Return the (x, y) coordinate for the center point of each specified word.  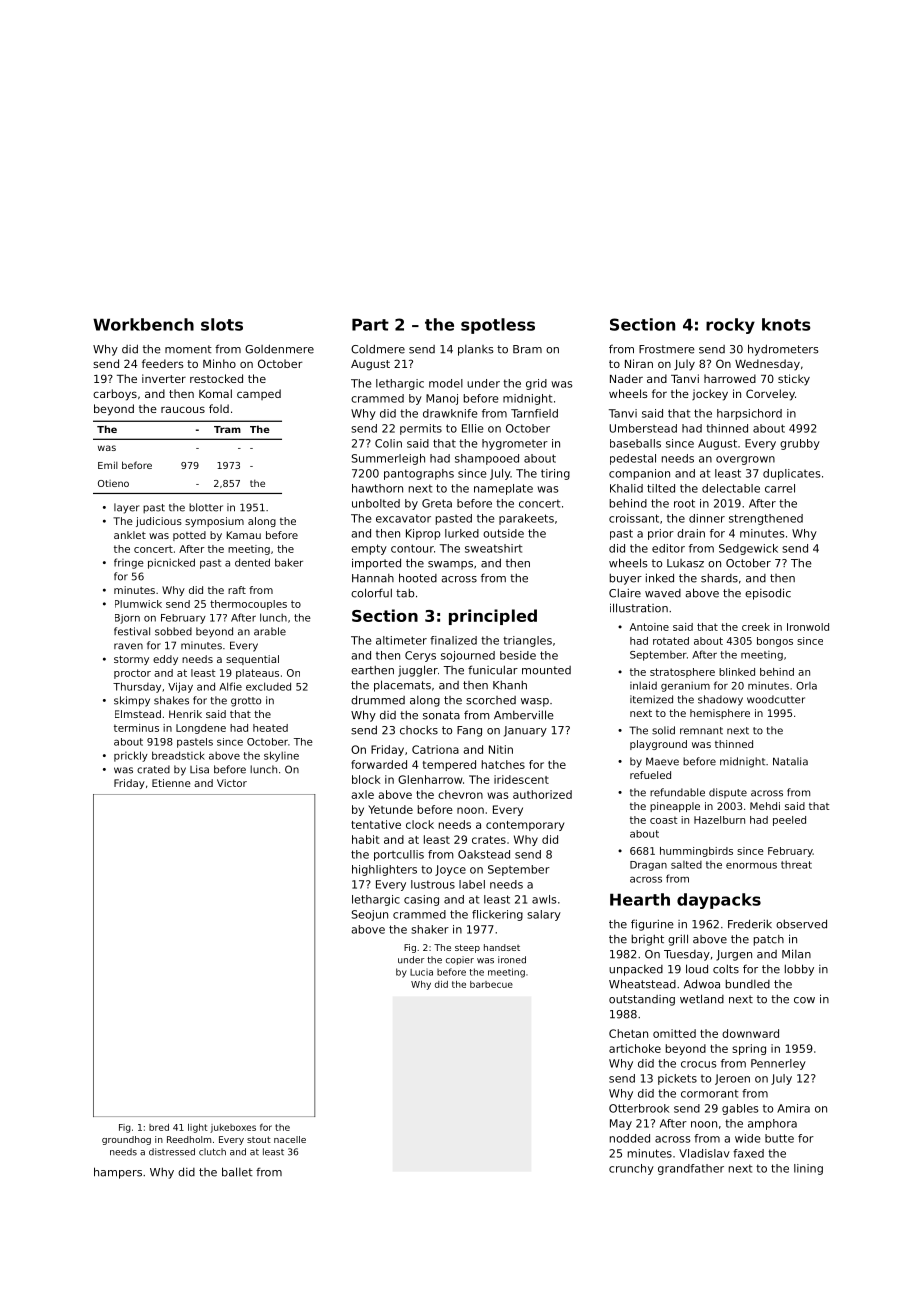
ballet (237, 1172)
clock (420, 824)
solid (663, 730)
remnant (701, 731)
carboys (115, 395)
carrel (780, 488)
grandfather (691, 1169)
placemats (402, 686)
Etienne (171, 783)
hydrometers (783, 350)
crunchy (631, 1169)
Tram (227, 429)
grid (536, 384)
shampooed (487, 459)
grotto (246, 702)
